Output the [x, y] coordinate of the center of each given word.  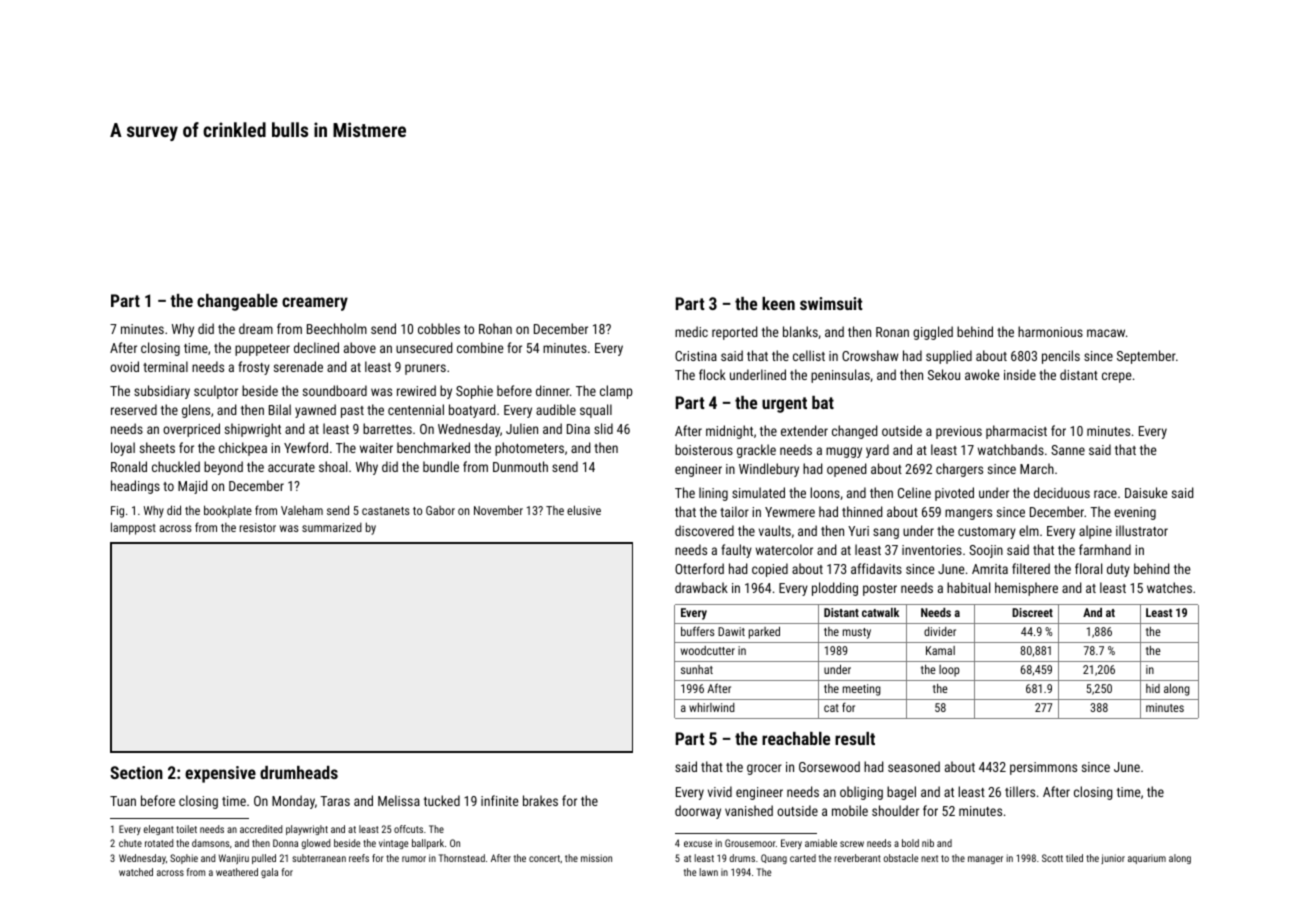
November [498, 510]
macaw [1106, 333]
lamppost [133, 528]
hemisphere [1026, 589]
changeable [237, 302]
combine [480, 347]
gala [269, 873]
